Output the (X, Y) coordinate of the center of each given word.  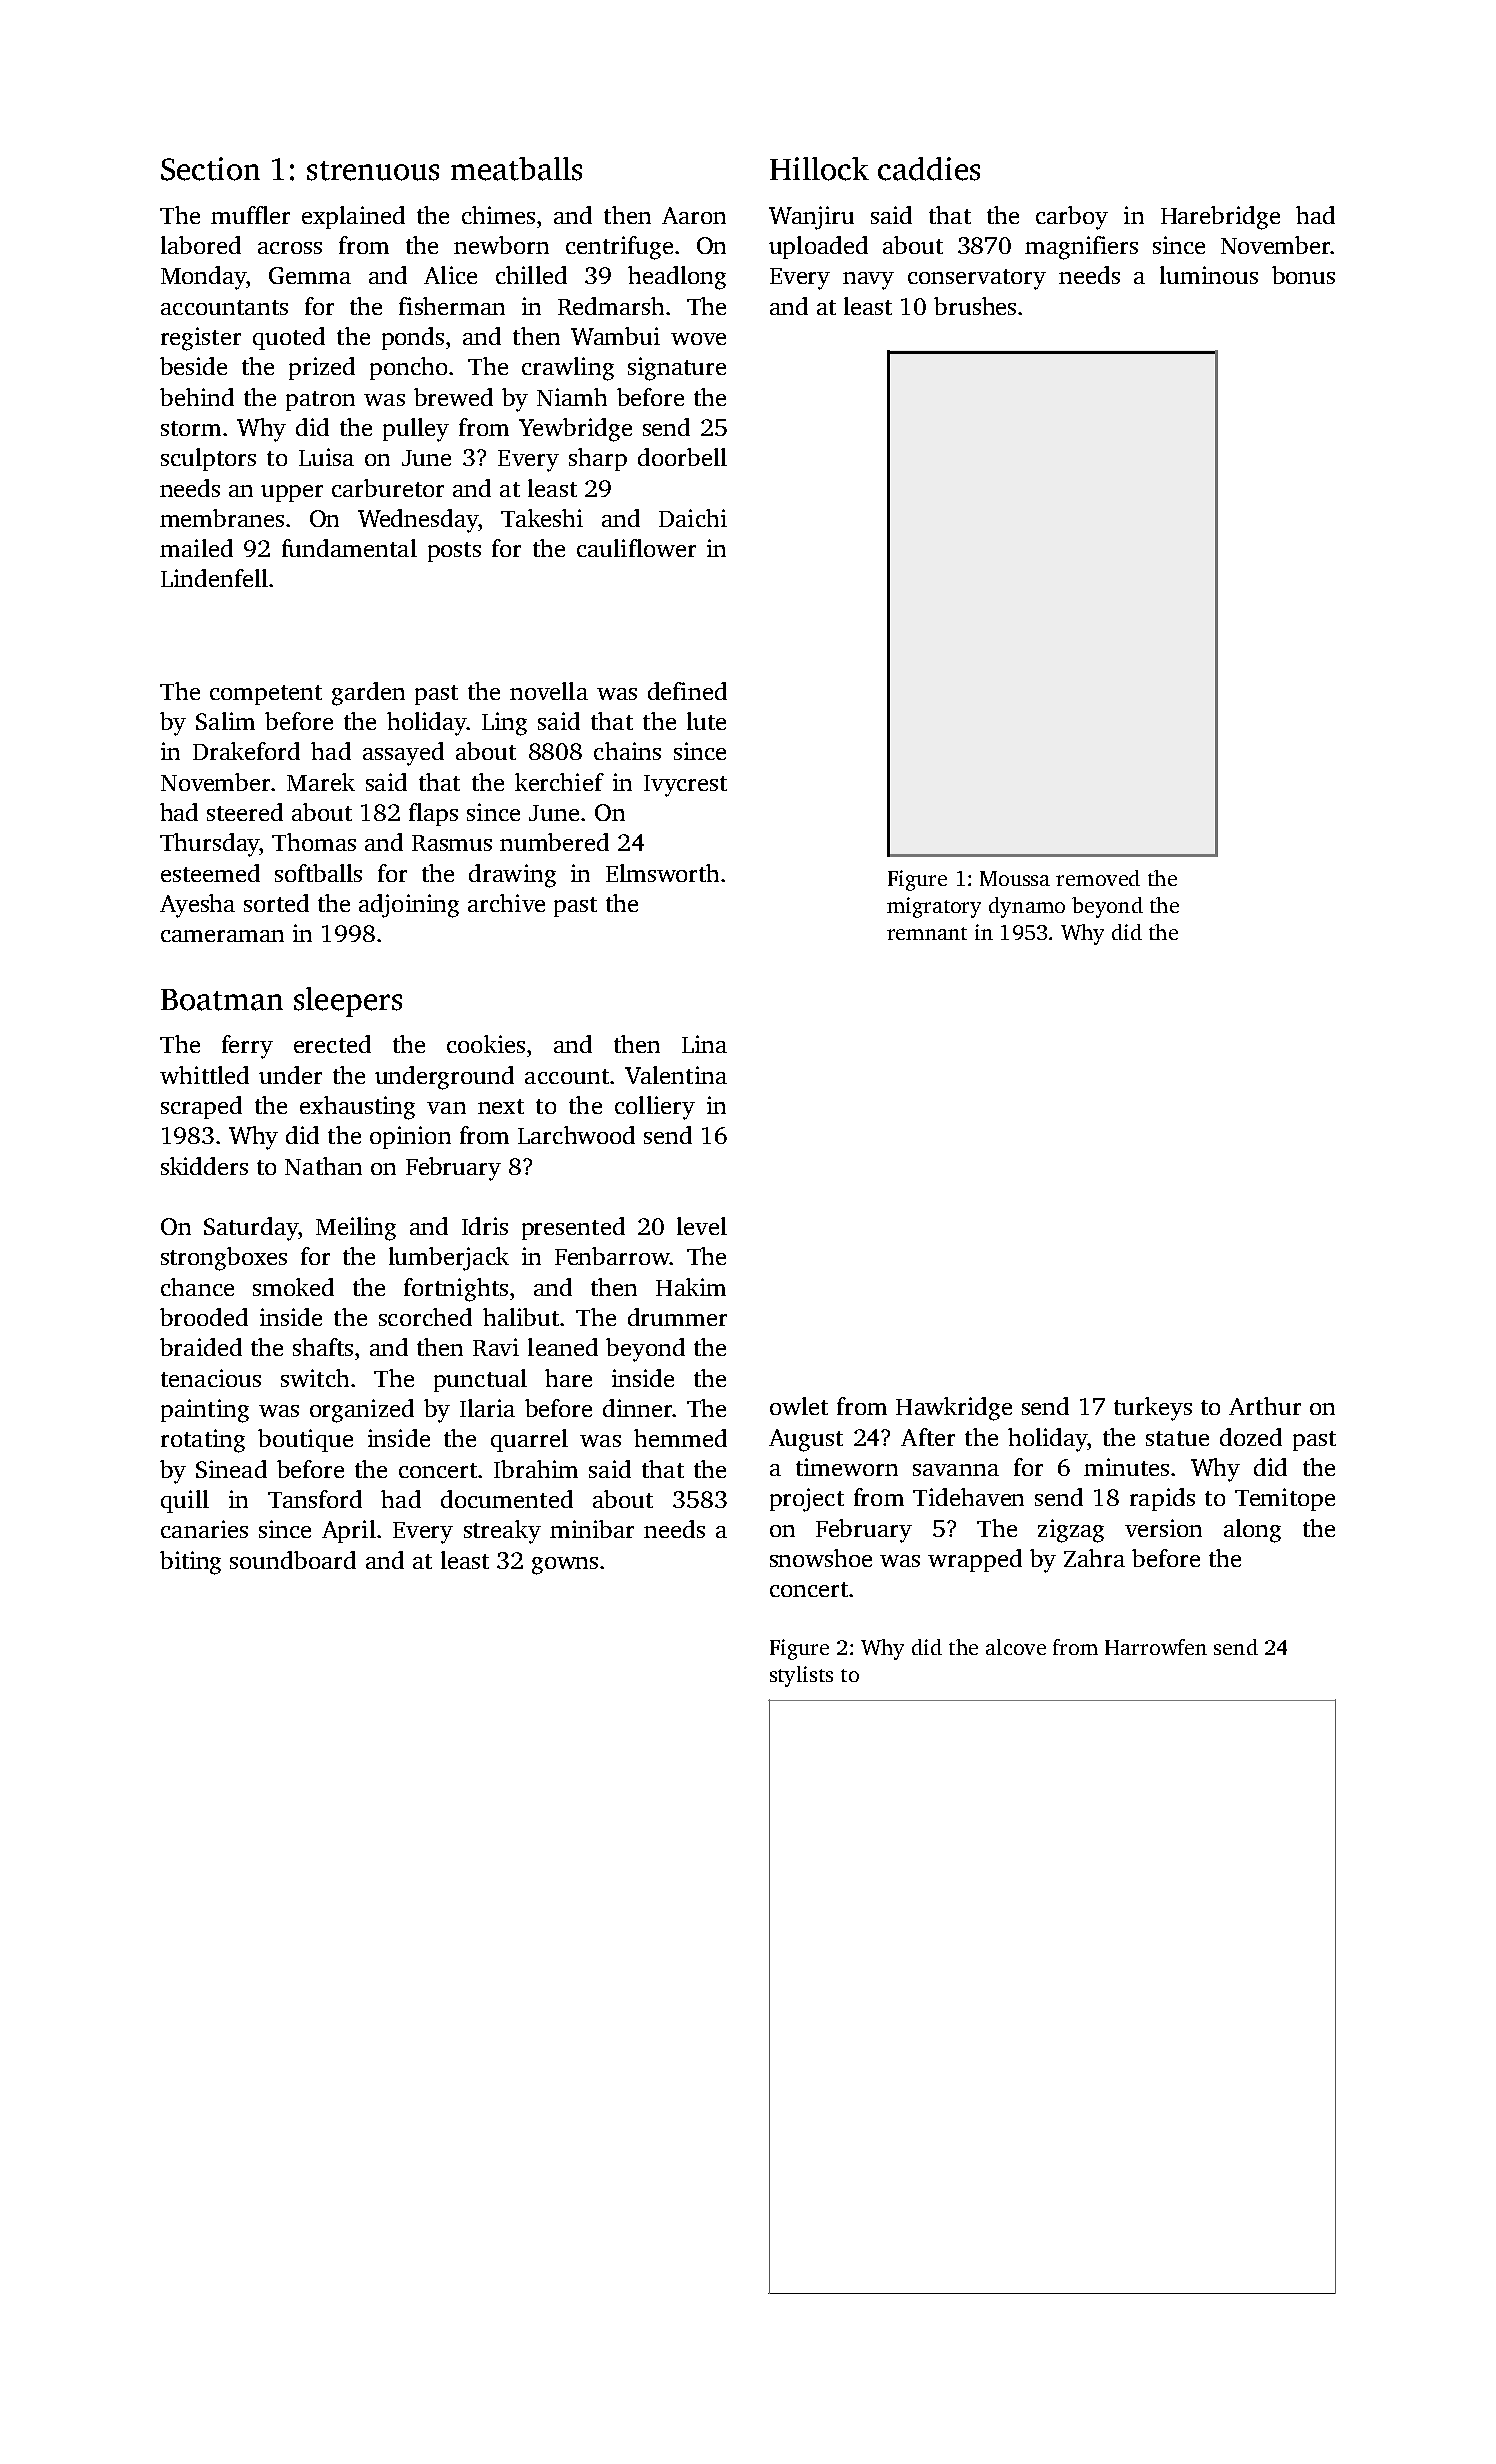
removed (1098, 878)
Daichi (693, 518)
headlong (677, 278)
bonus (1303, 275)
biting (190, 1563)
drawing (512, 876)
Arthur (1265, 1406)
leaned (563, 1347)
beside (193, 366)
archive (506, 903)
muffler (250, 215)
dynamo (1027, 907)
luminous (1209, 275)
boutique (305, 1440)
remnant (927, 933)
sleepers (348, 1002)
